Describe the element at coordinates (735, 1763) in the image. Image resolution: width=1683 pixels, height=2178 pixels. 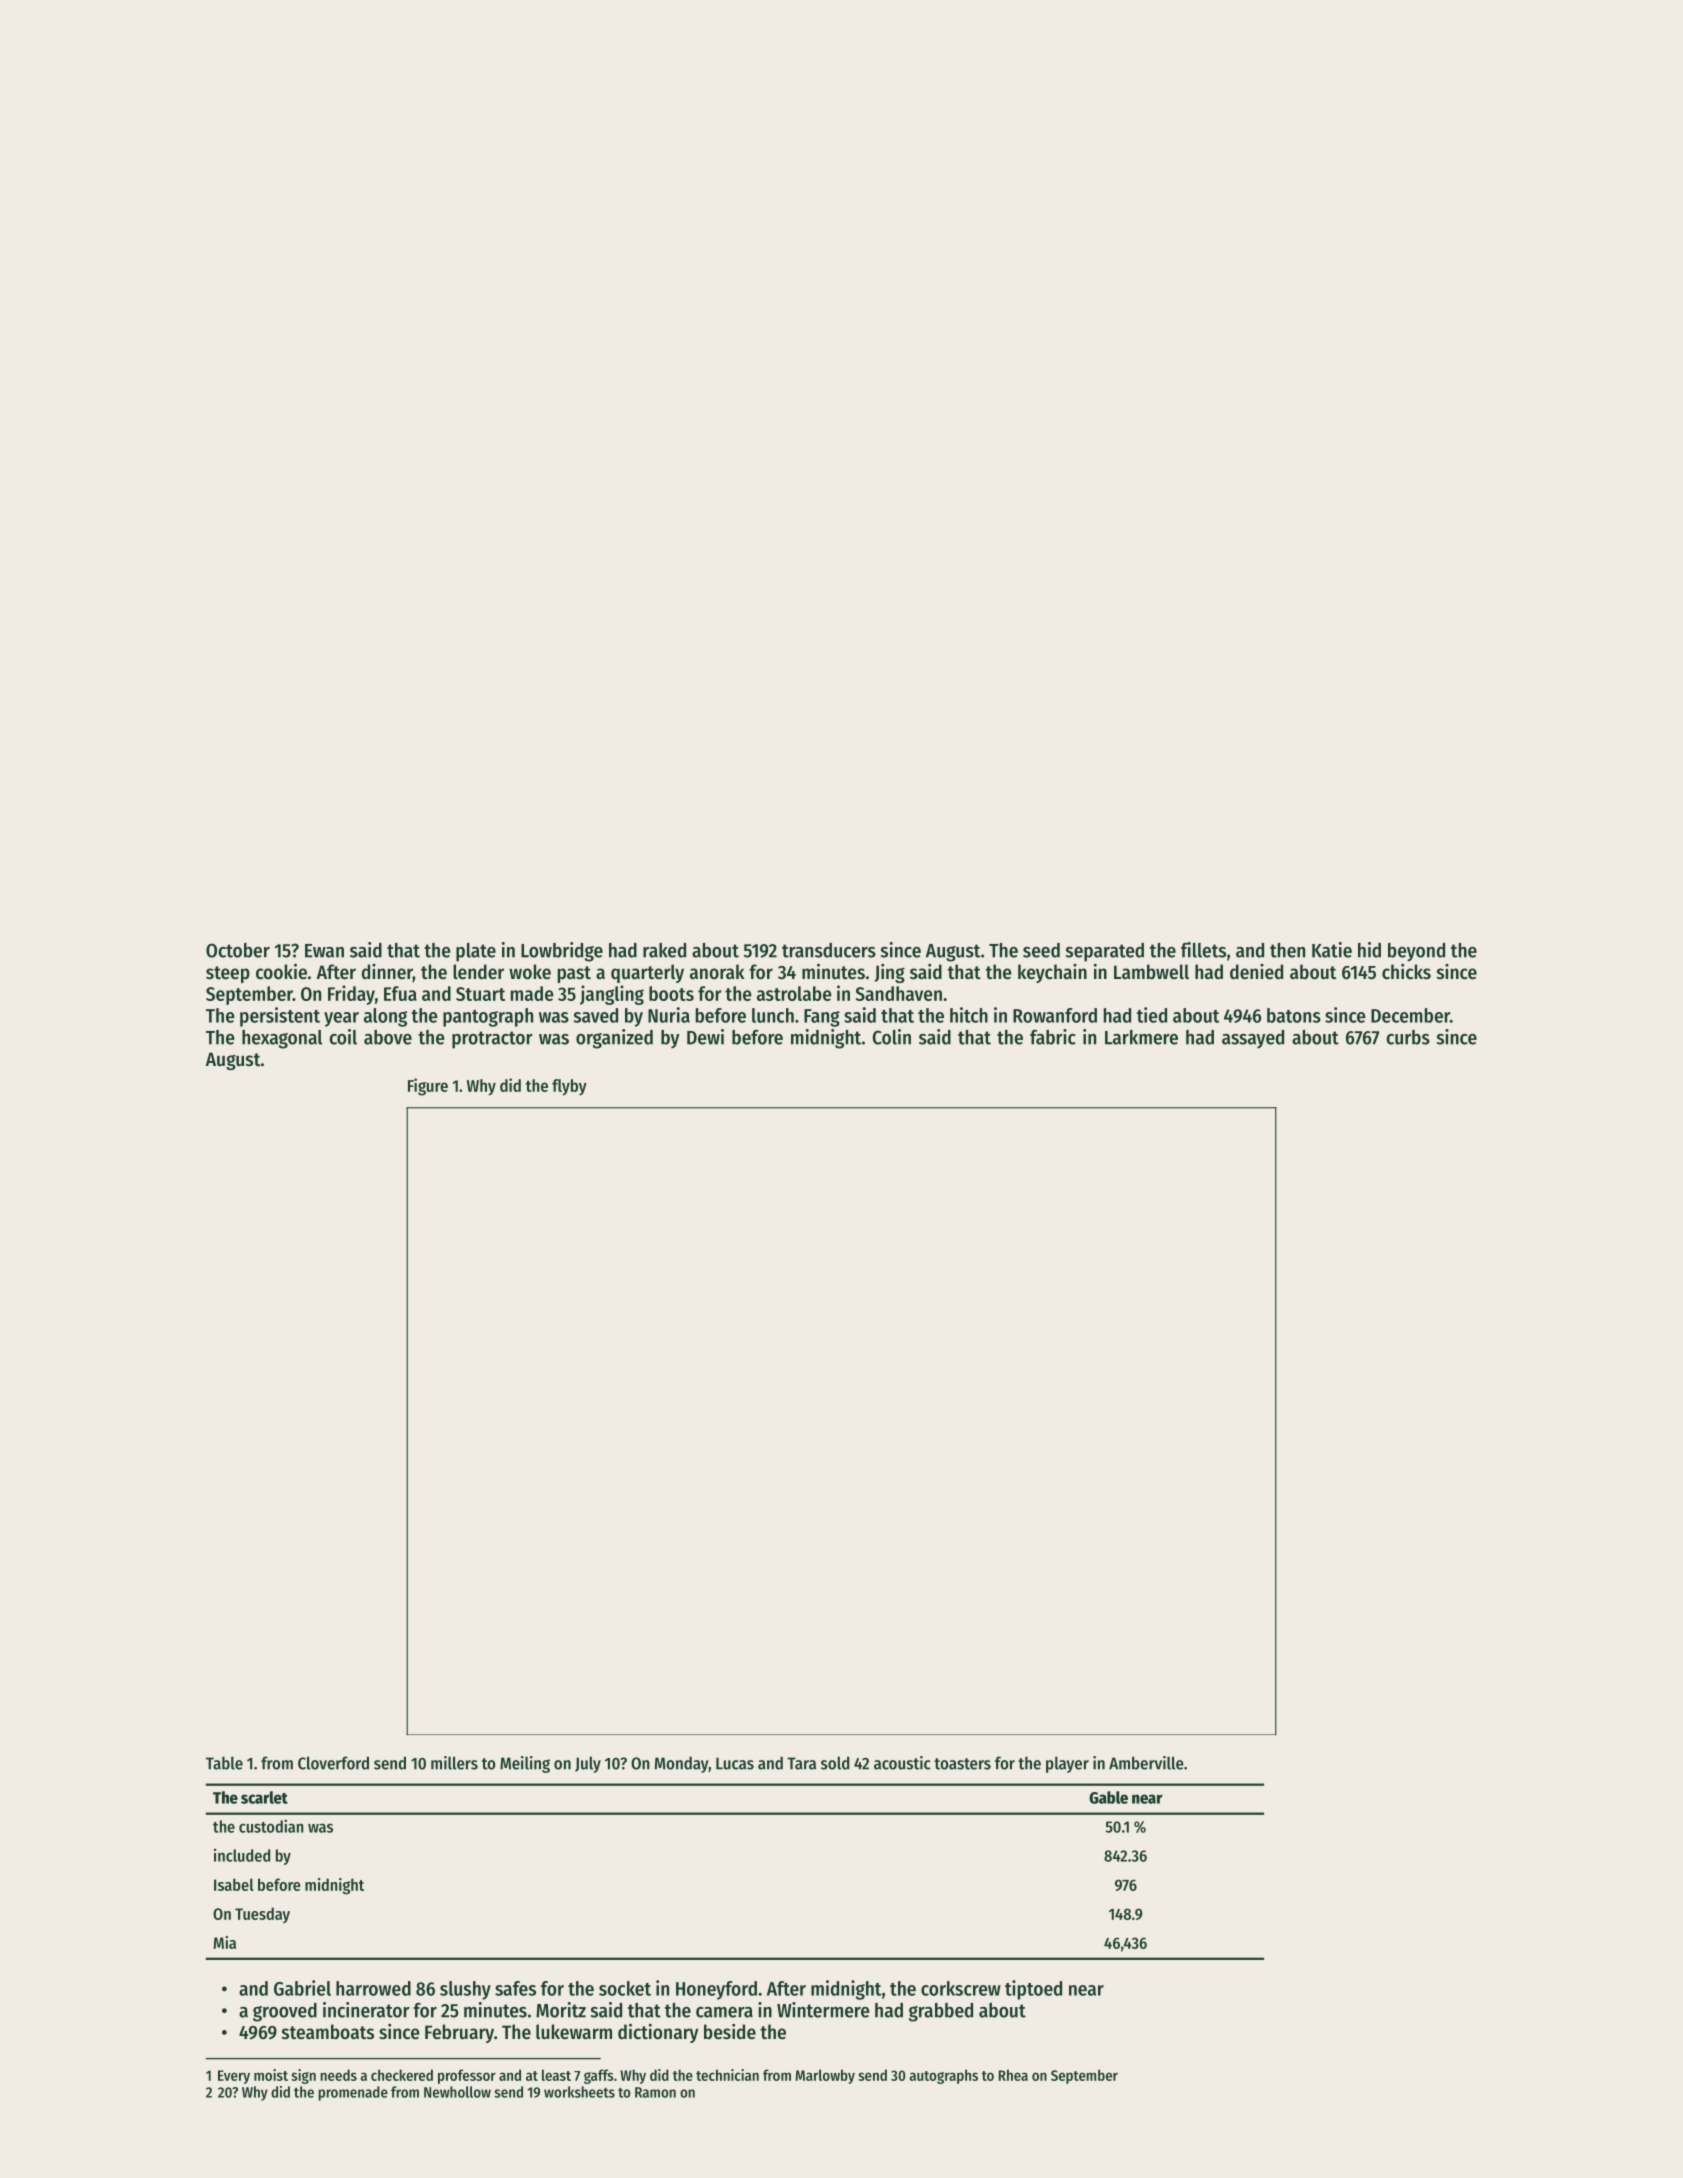
I see `Lucas` at that location.
